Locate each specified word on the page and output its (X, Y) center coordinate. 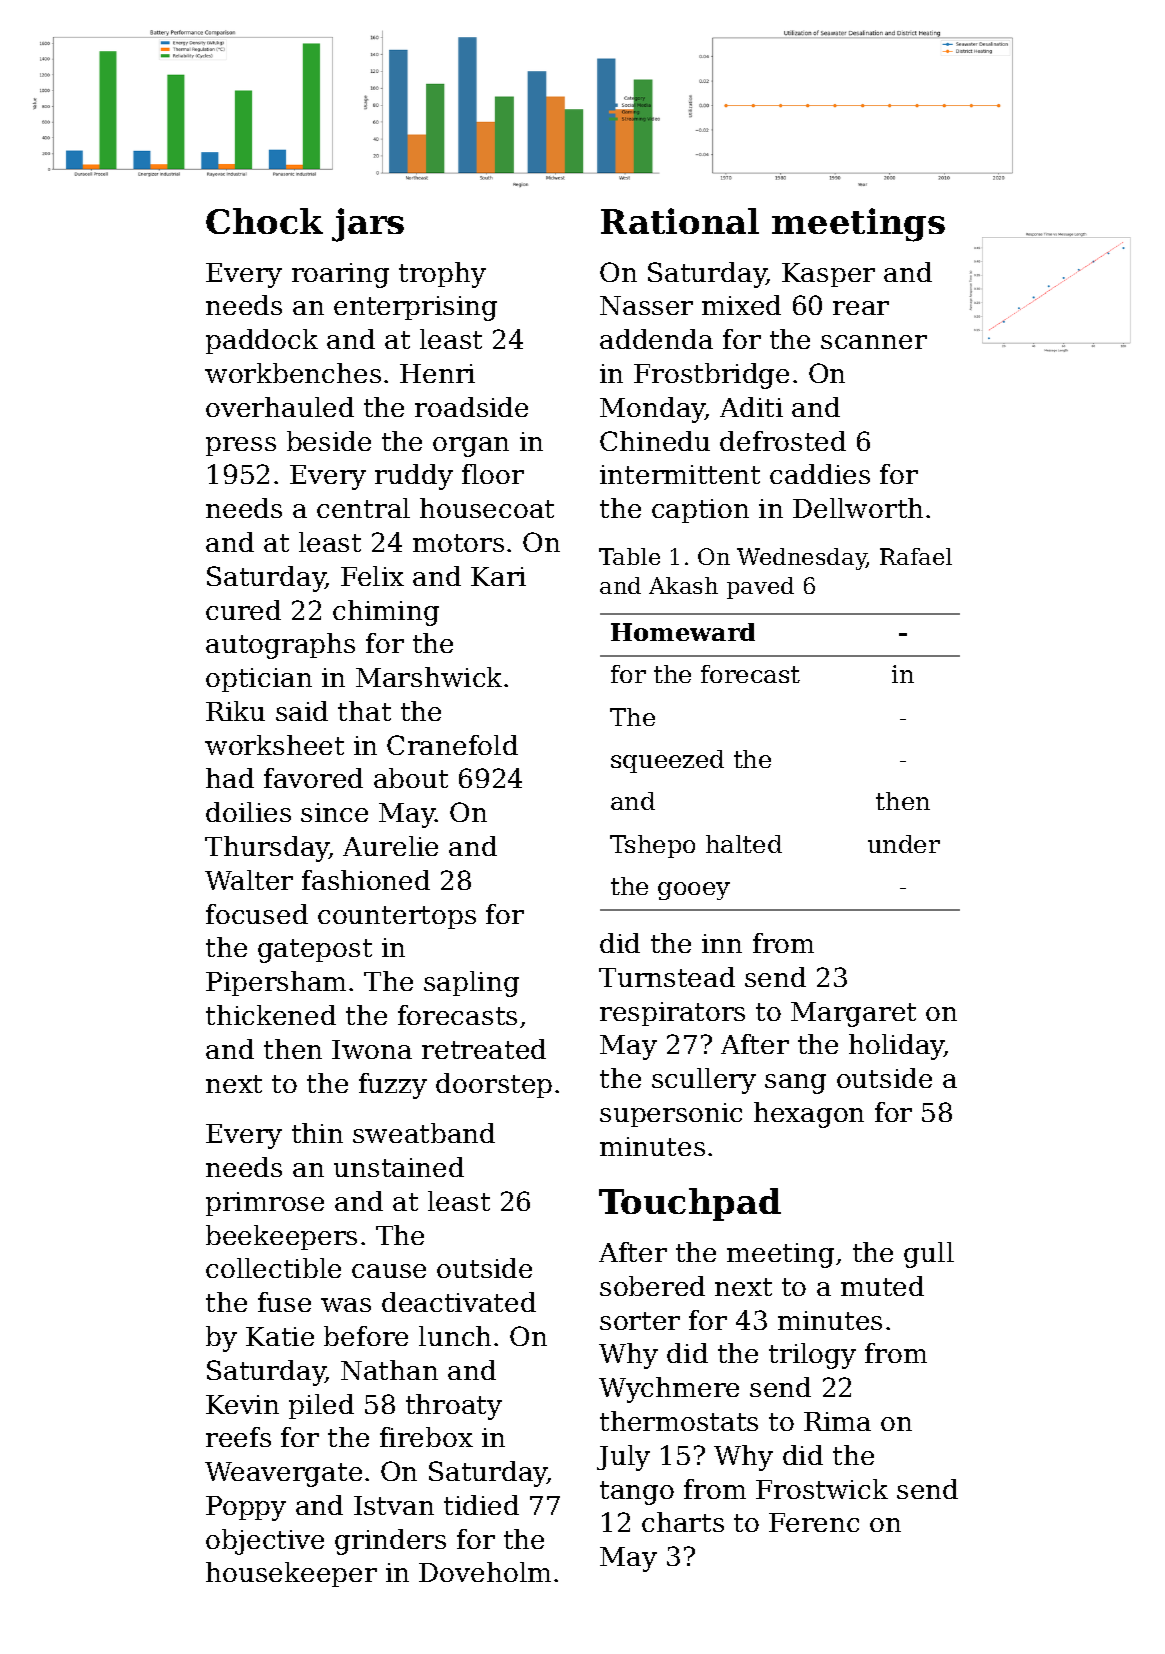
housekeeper (291, 1574)
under (904, 844)
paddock (262, 341)
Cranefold (452, 745)
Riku (235, 711)
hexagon (809, 1115)
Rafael (916, 556)
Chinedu (655, 441)
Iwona (372, 1049)
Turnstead (667, 977)
